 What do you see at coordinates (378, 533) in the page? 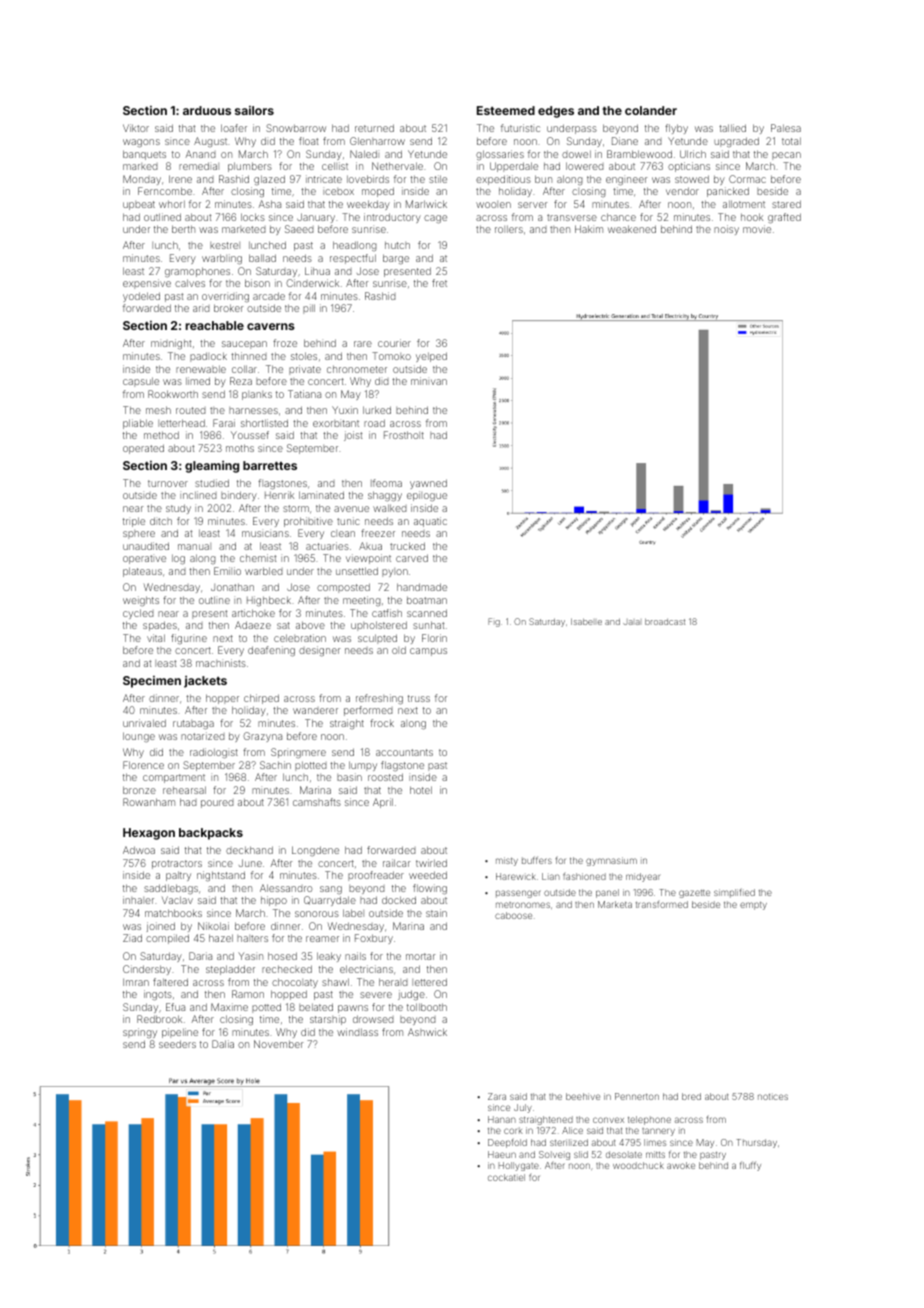
I see `freezer` at bounding box center [378, 533].
